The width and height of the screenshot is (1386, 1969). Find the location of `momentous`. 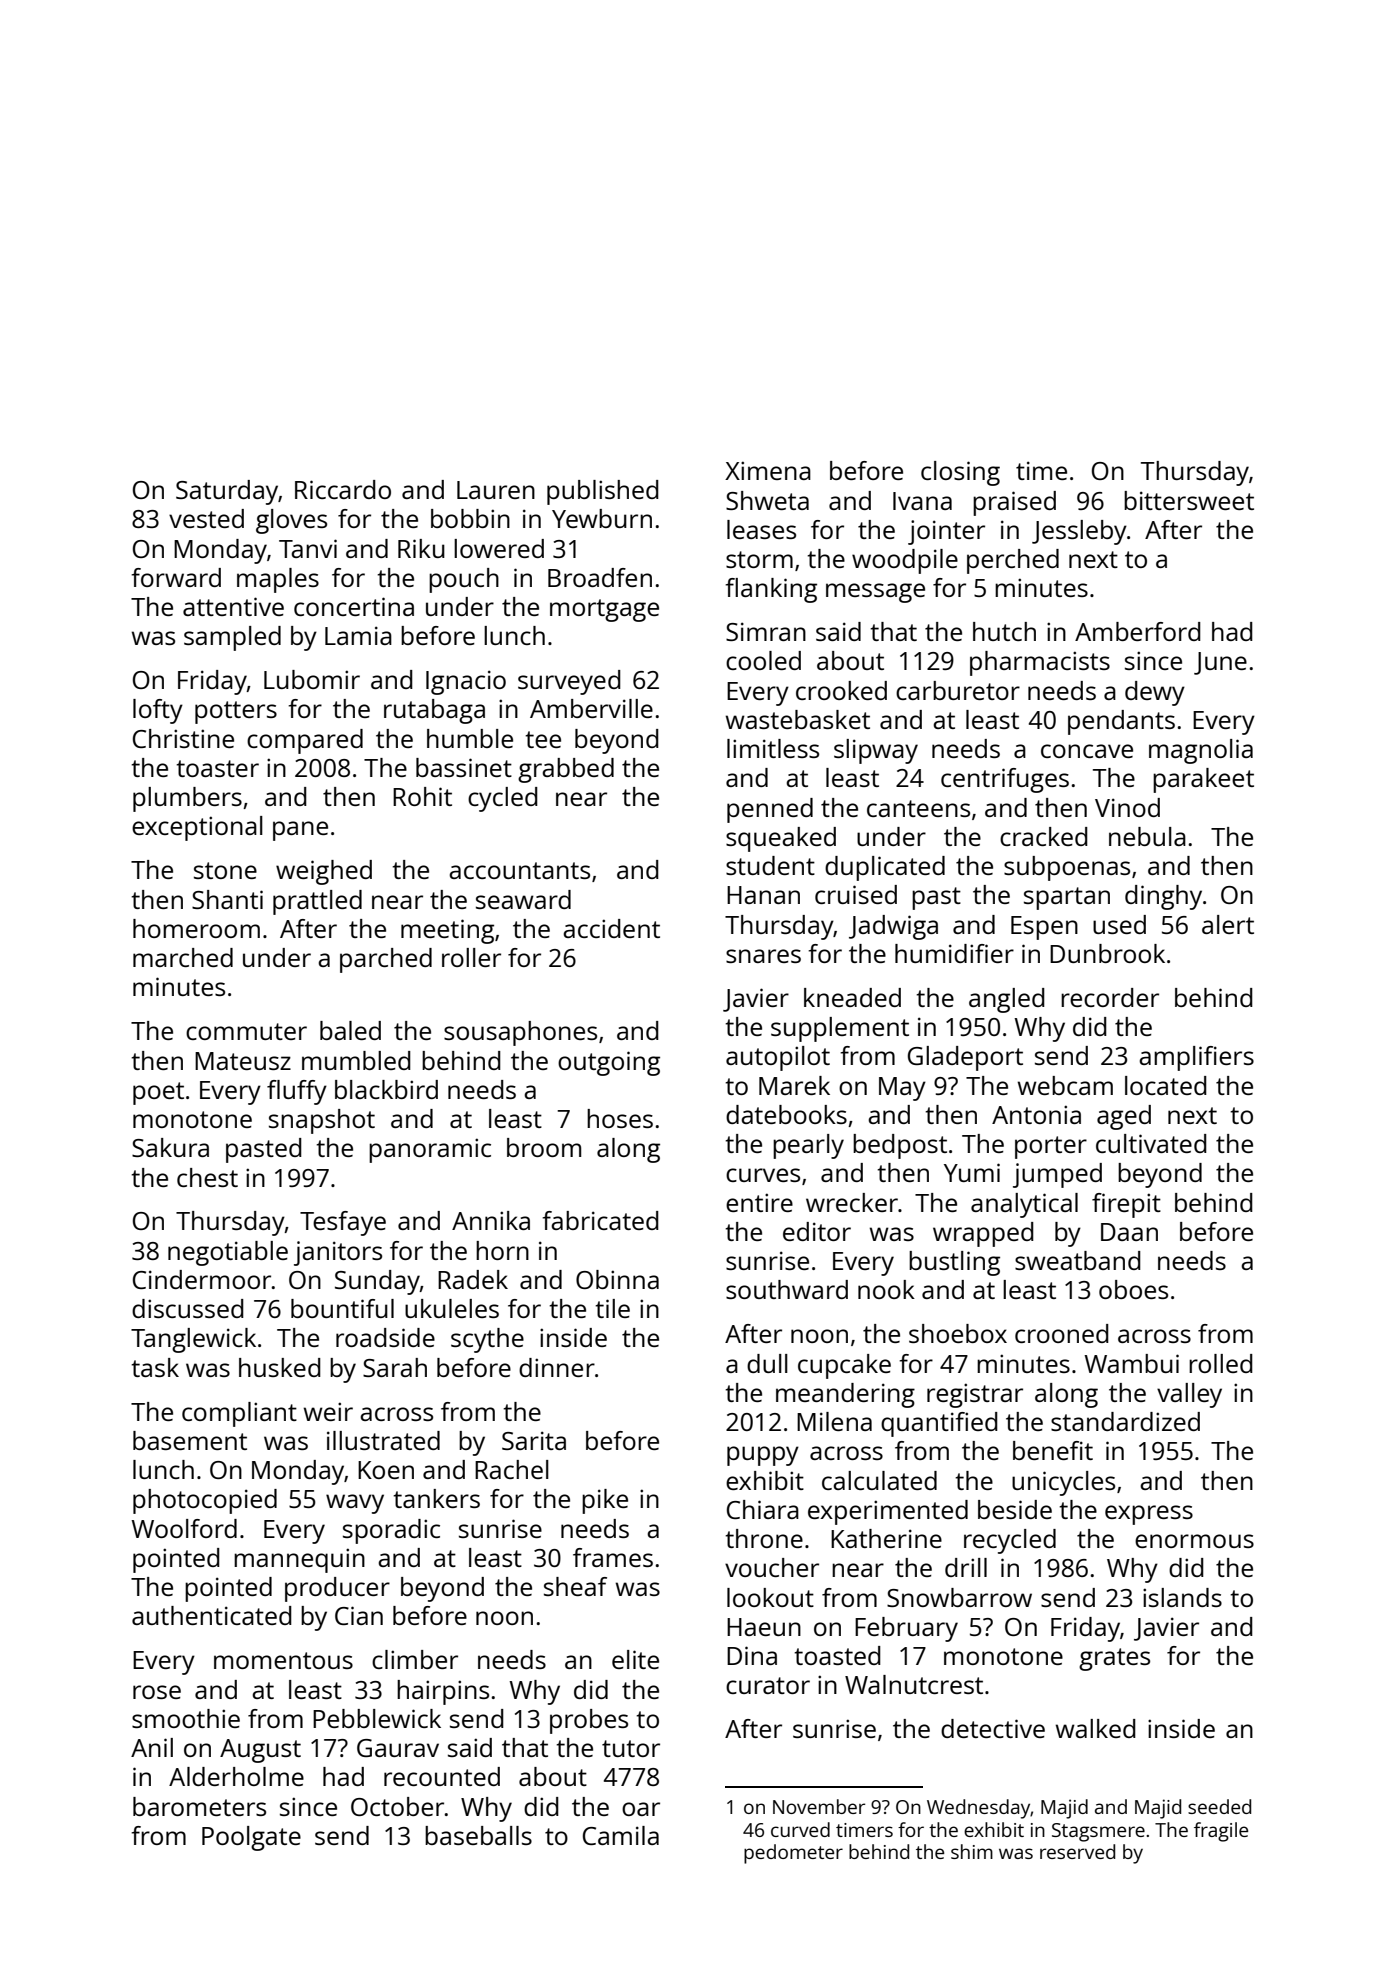

momentous is located at coordinates (283, 1660).
